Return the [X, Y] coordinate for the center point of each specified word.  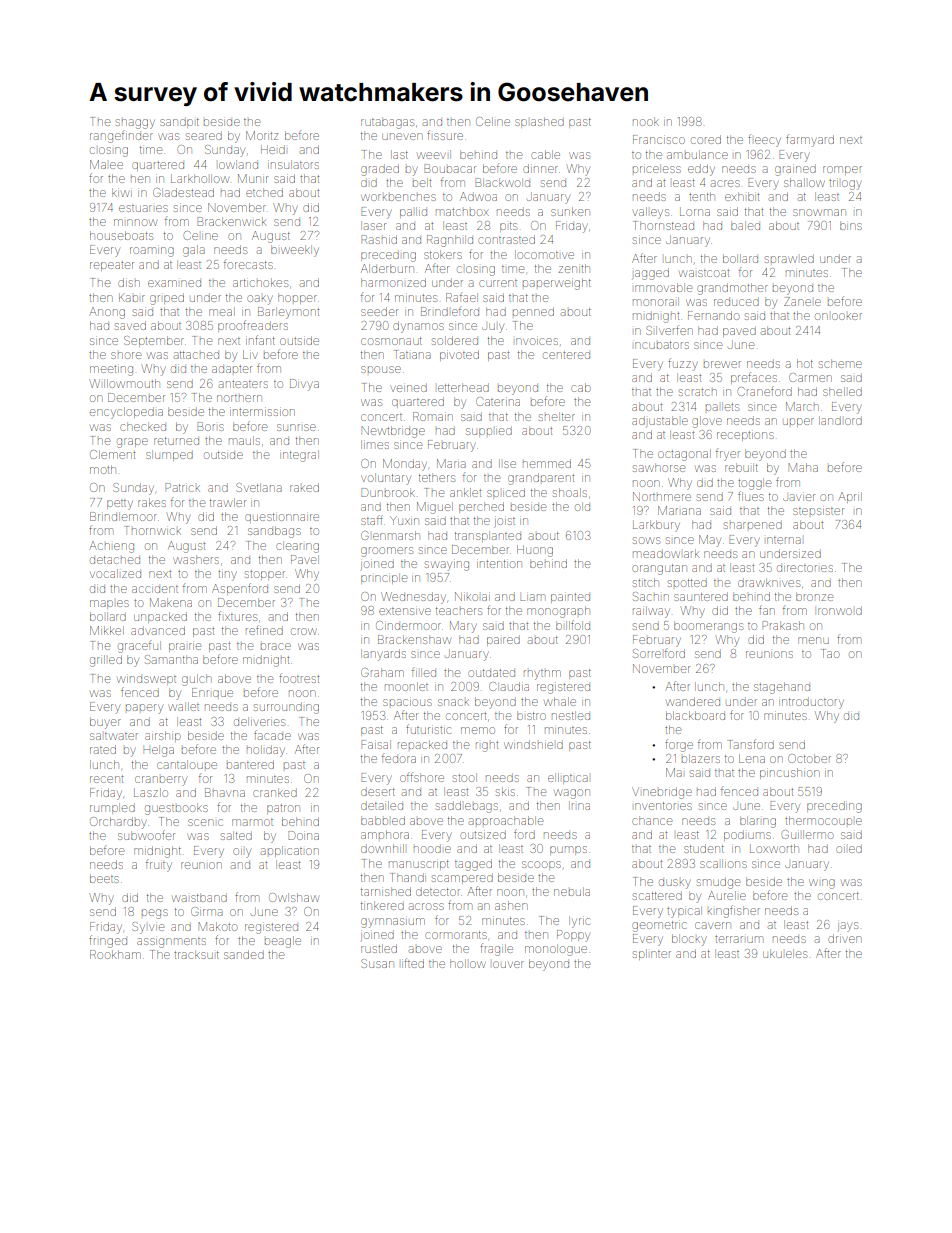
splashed [539, 122]
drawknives [769, 582]
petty [120, 505]
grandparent [541, 479]
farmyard [810, 140]
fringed [108, 941]
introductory [811, 703]
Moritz [262, 135]
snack [453, 702]
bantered [250, 764]
